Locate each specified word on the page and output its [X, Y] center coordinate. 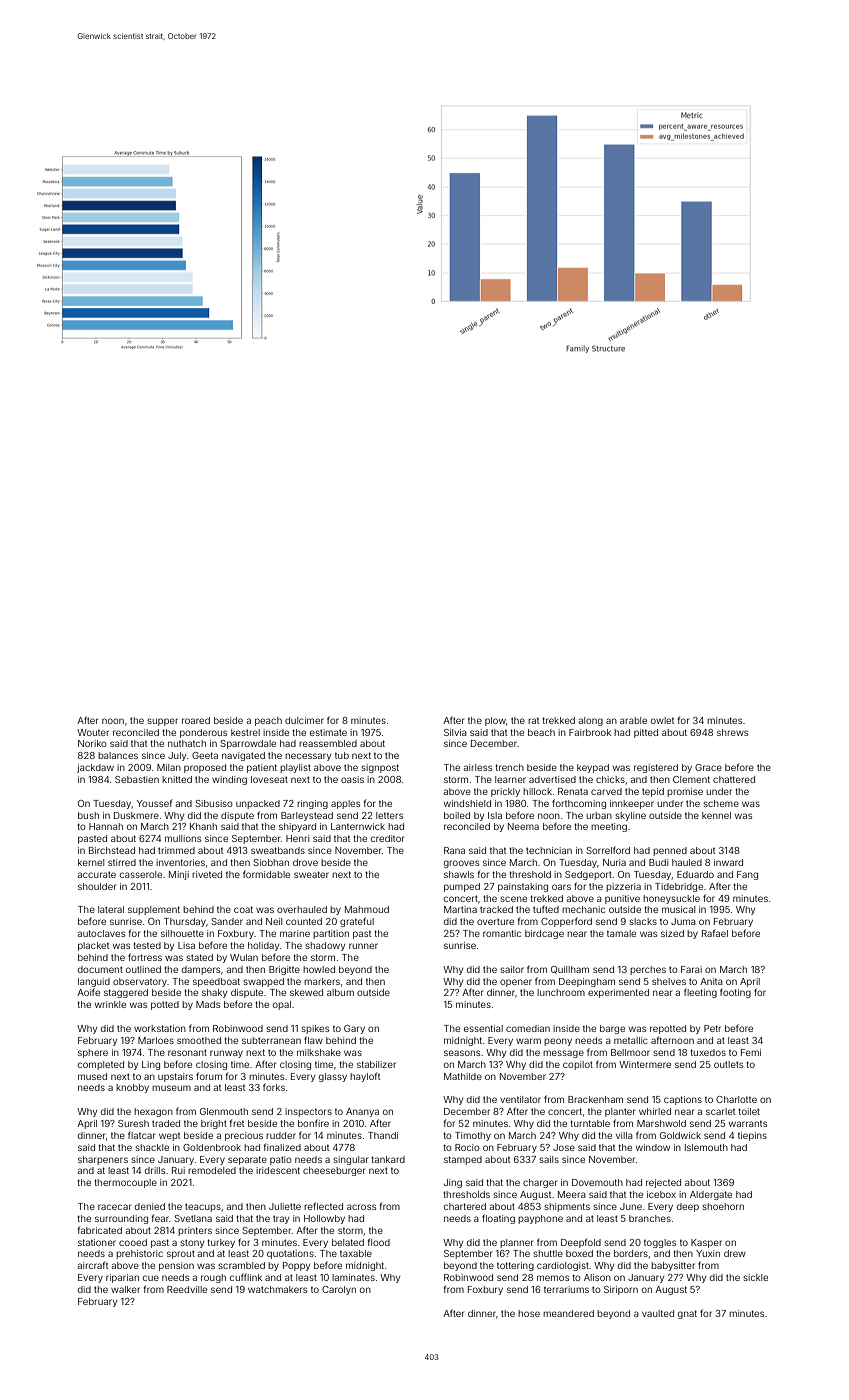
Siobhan [271, 862]
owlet [662, 720]
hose [529, 1313]
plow [495, 721]
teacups [203, 1207]
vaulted [658, 1313]
